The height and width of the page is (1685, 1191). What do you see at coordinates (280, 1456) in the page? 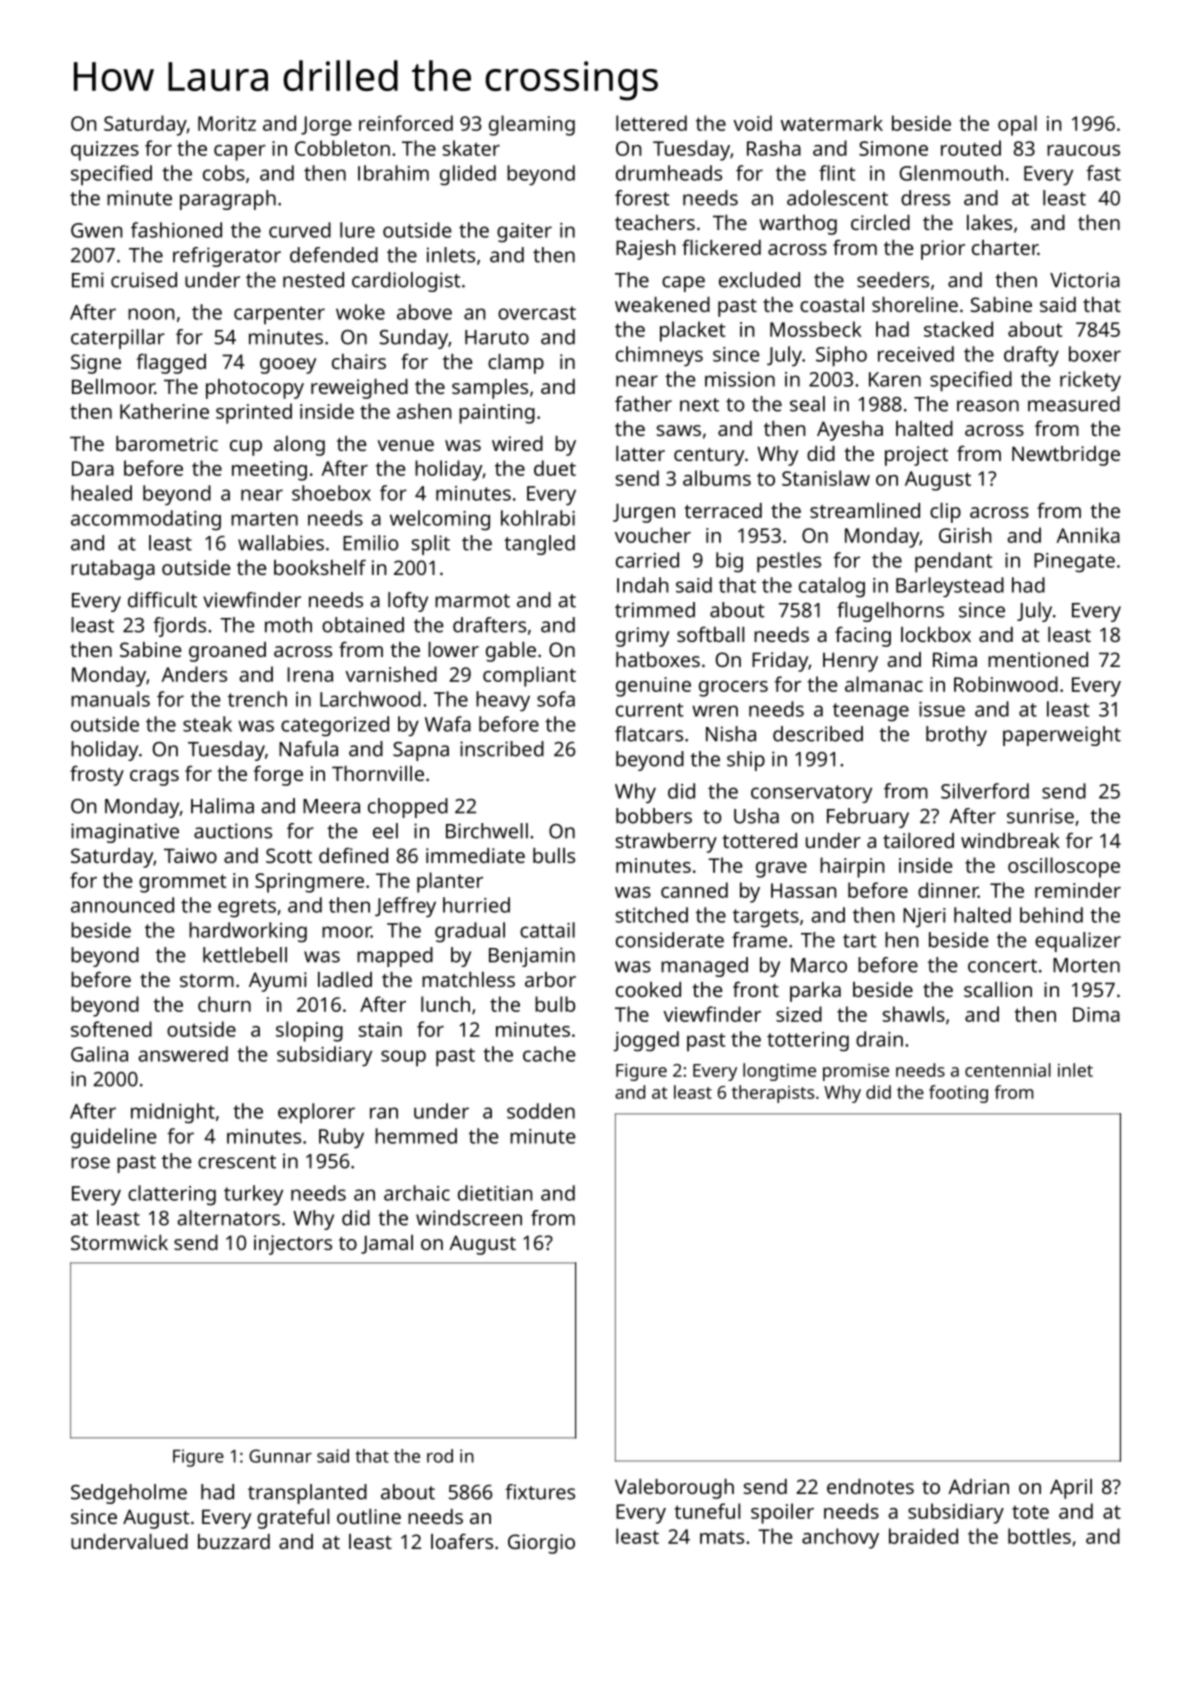
I see `Gunnar` at bounding box center [280, 1456].
